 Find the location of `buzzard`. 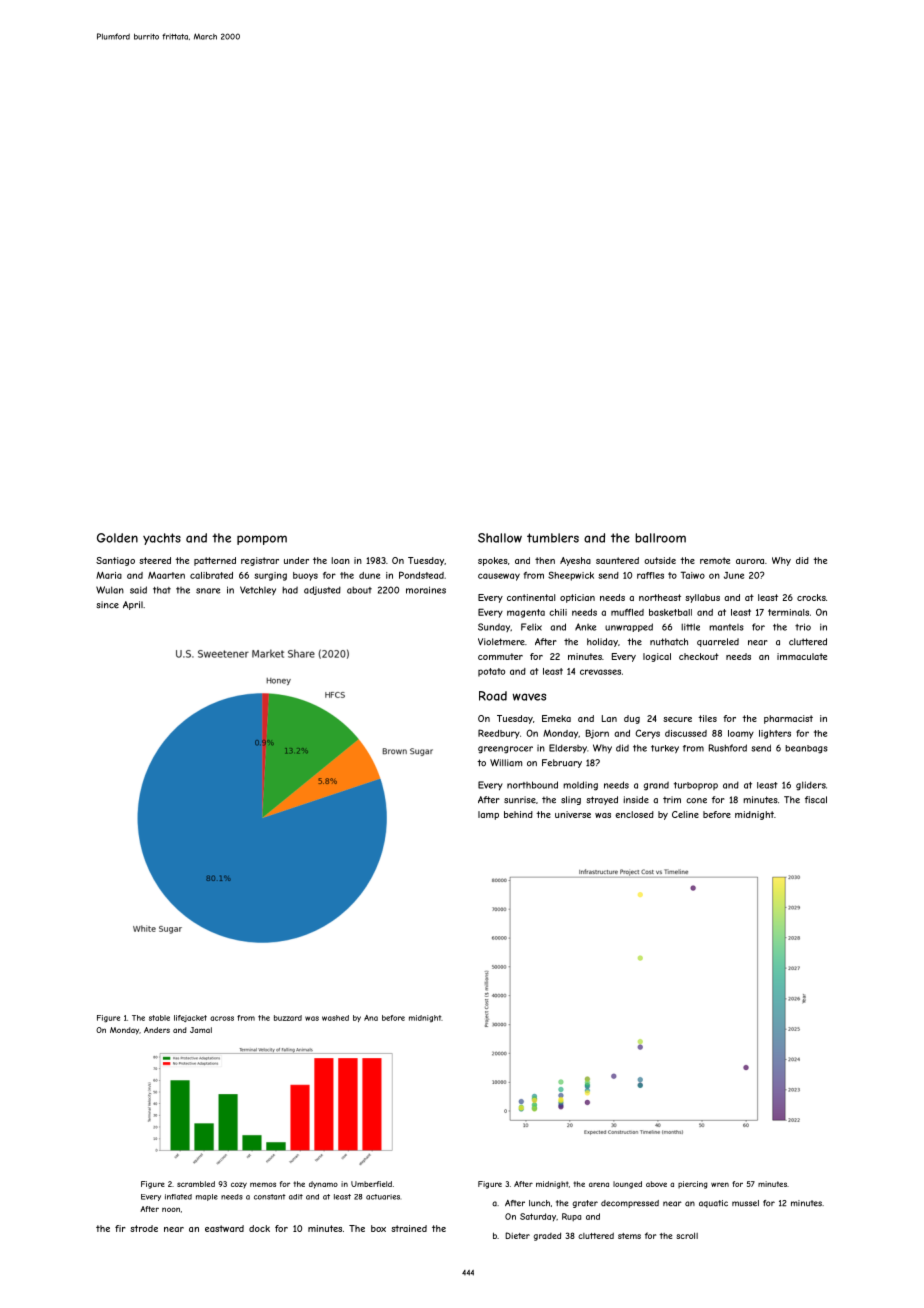

buzzard is located at coordinates (288, 1018).
